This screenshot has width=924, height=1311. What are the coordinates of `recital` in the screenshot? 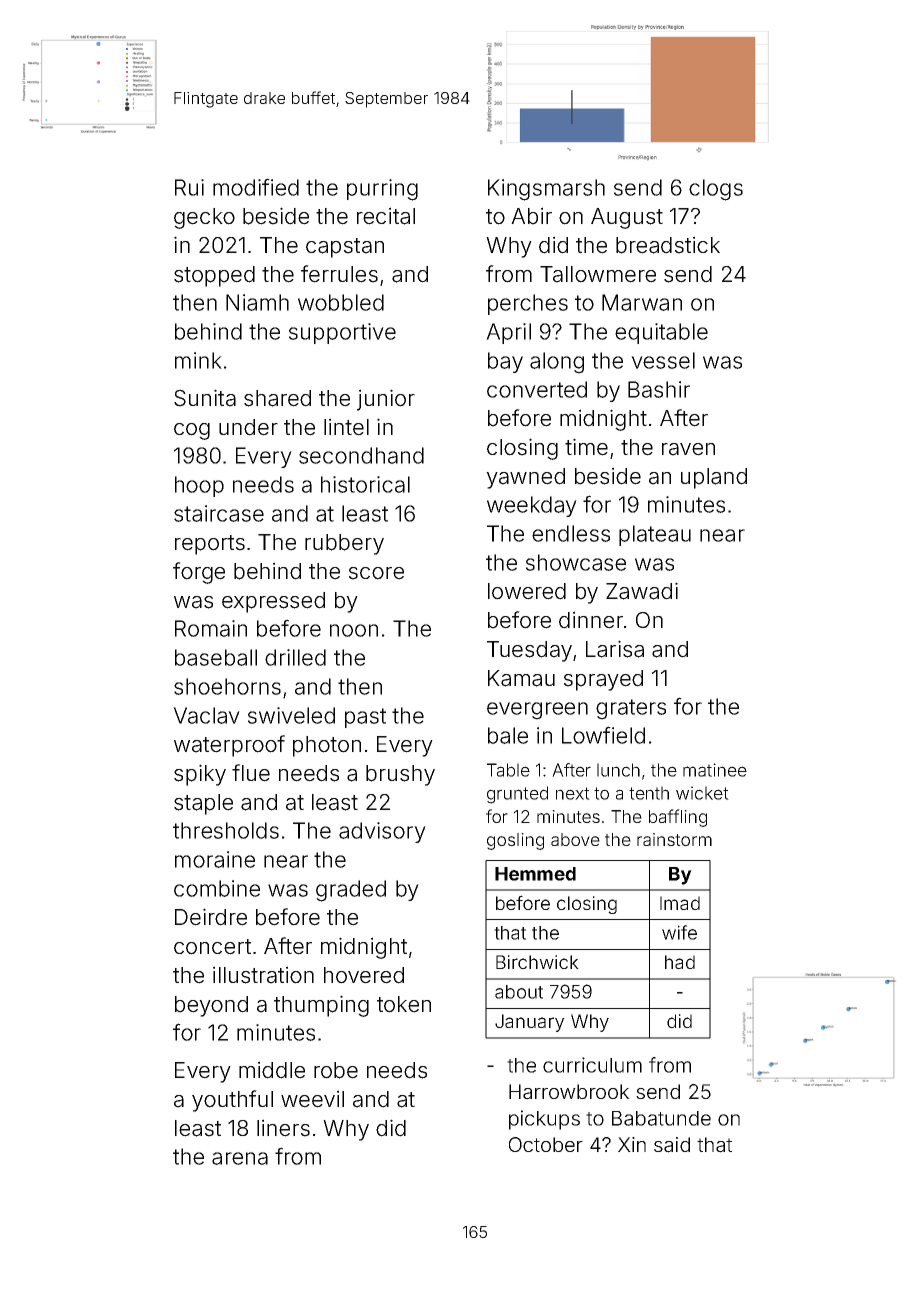 It's located at (386, 216).
